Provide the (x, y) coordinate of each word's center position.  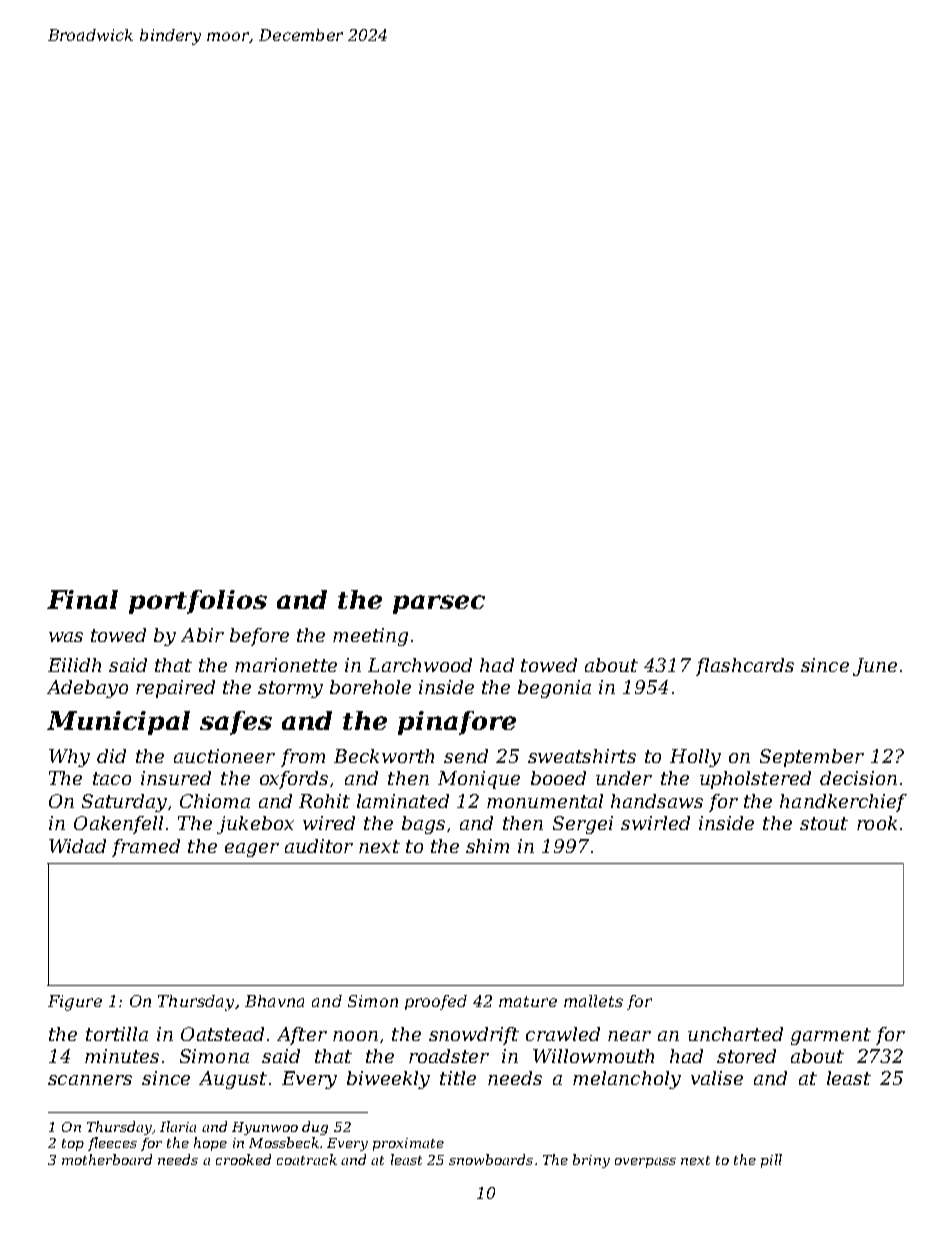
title (458, 1078)
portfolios (198, 602)
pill (771, 1161)
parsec (439, 604)
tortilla (117, 1034)
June (875, 667)
